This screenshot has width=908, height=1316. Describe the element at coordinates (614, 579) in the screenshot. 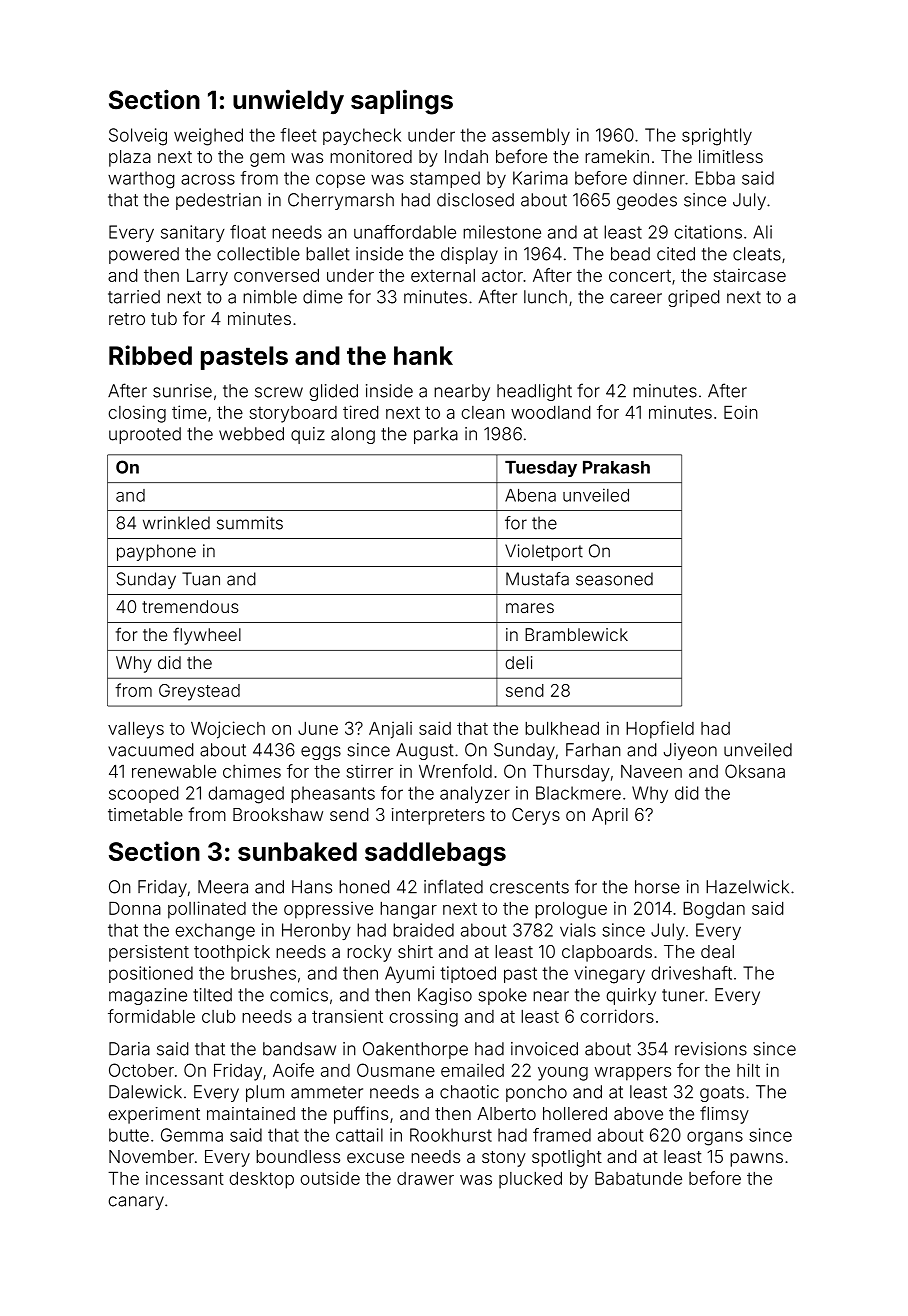

I see `seasoned` at that location.
